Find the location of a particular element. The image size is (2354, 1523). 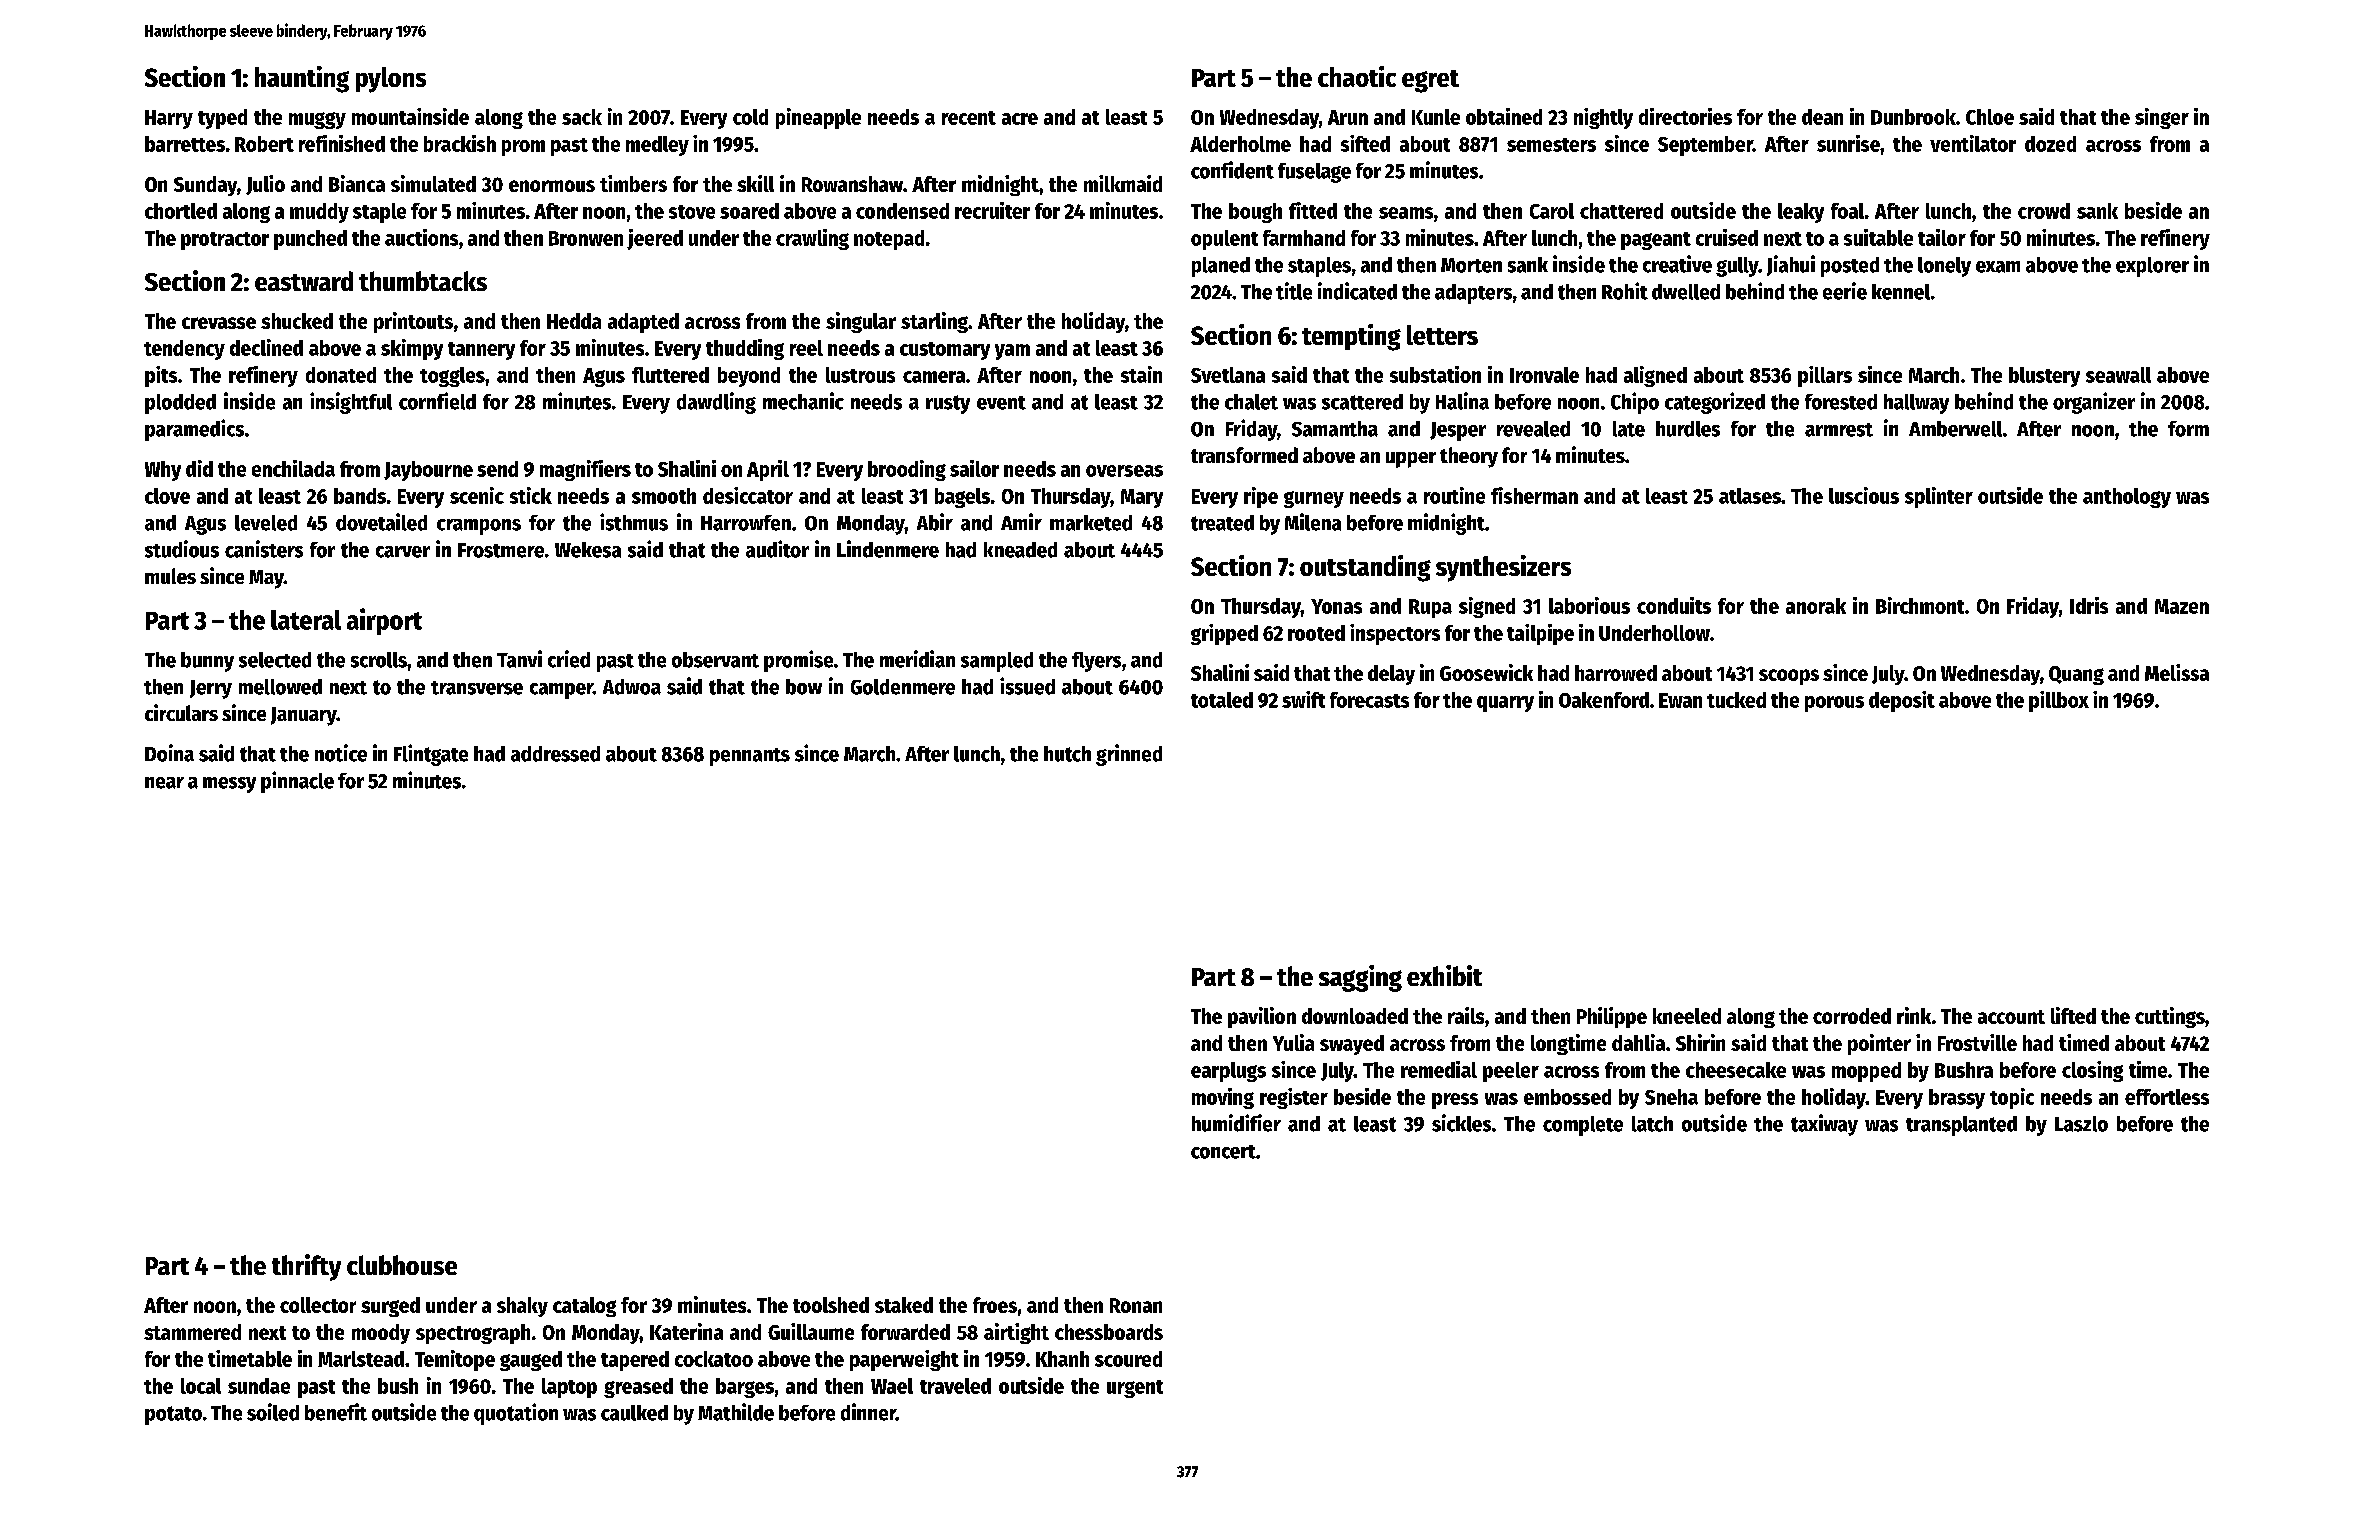

explorer is located at coordinates (2152, 267).
